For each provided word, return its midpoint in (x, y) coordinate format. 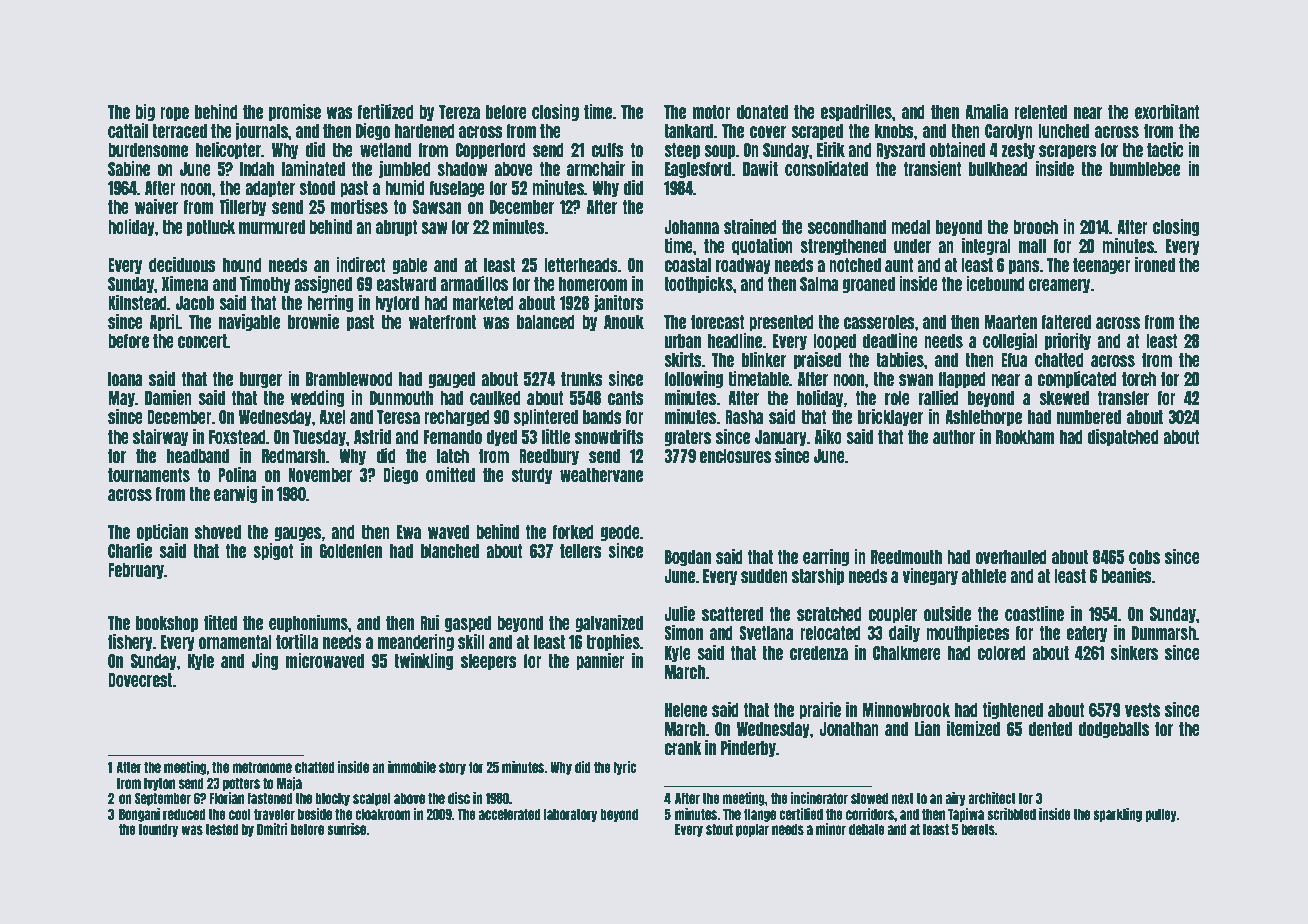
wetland (385, 150)
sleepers (489, 662)
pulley (1161, 815)
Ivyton (159, 784)
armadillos (474, 283)
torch (1139, 379)
